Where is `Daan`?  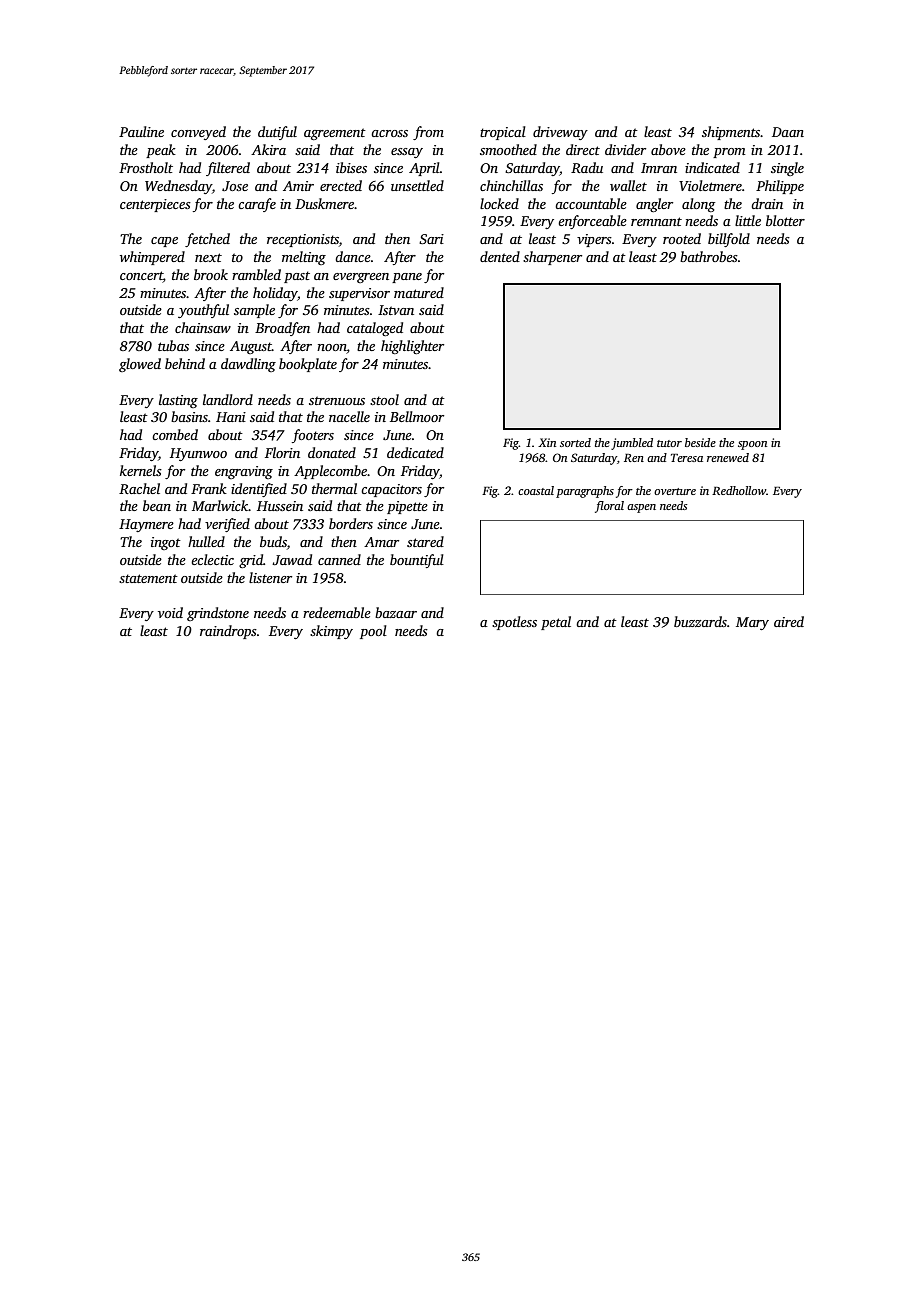 Daan is located at coordinates (788, 132).
